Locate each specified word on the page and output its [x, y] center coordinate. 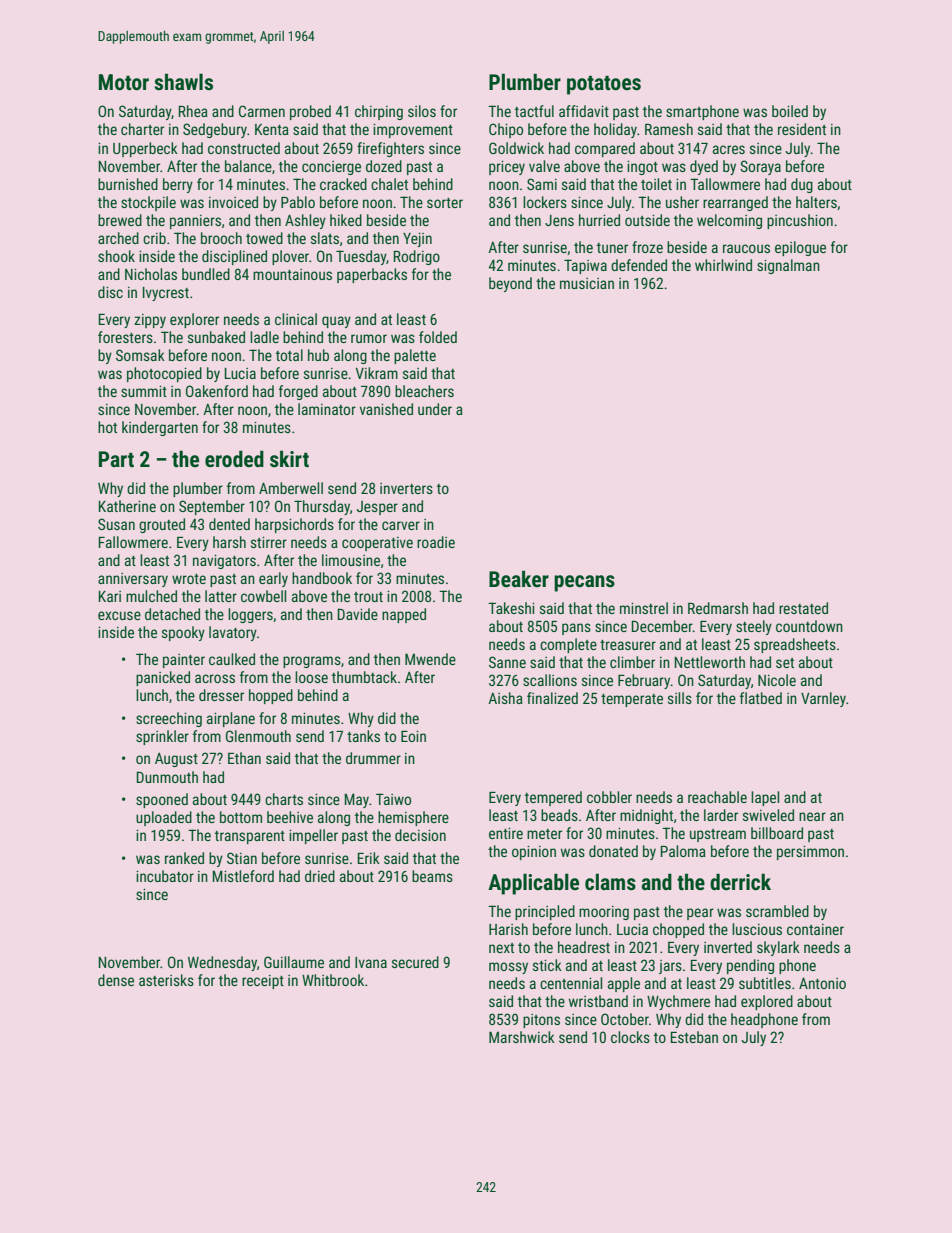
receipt [263, 982]
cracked [343, 184]
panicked [163, 678]
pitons [541, 1021]
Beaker [519, 579]
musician [587, 283]
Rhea [193, 111]
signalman [788, 266]
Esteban [694, 1037]
